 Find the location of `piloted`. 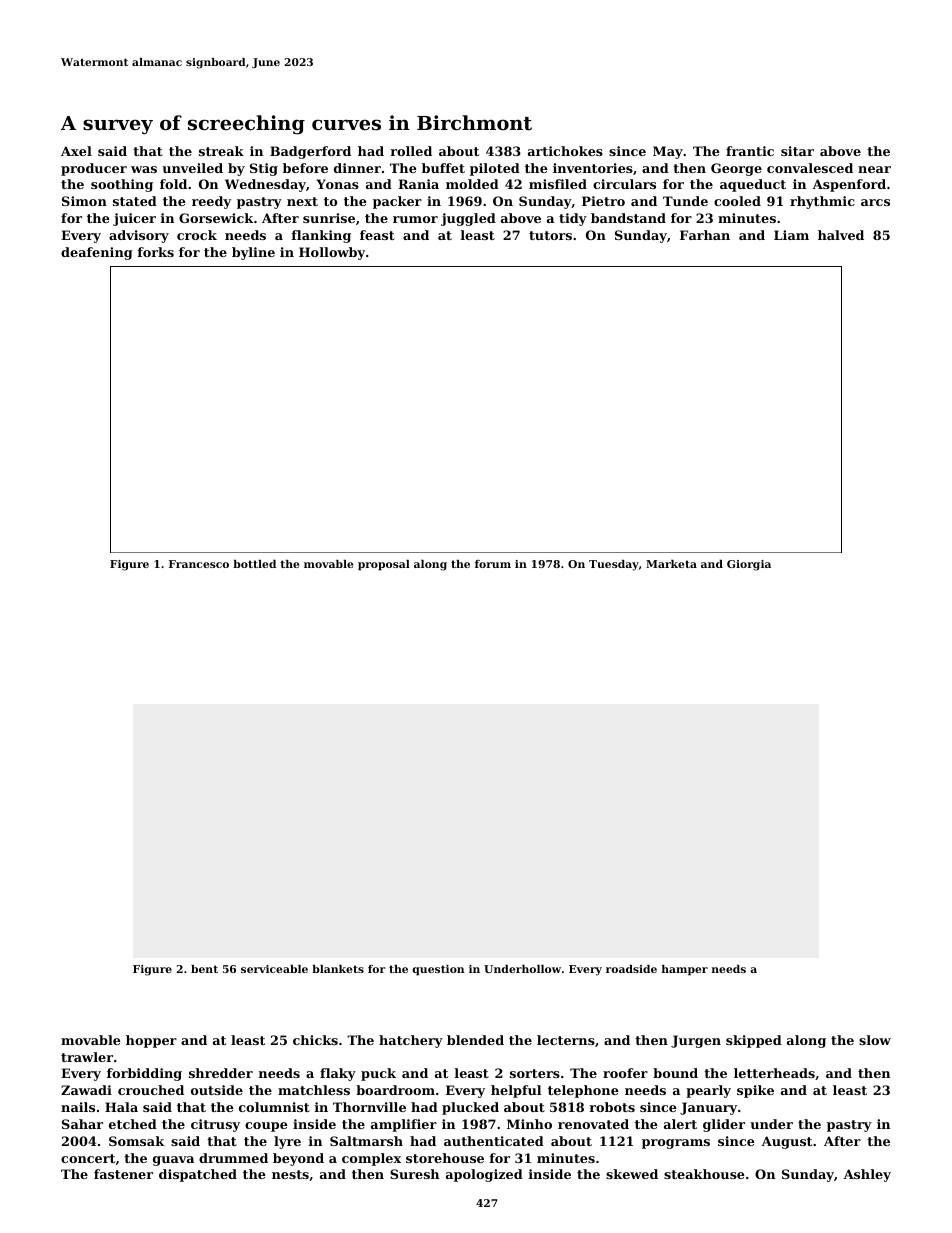

piloted is located at coordinates (495, 169).
